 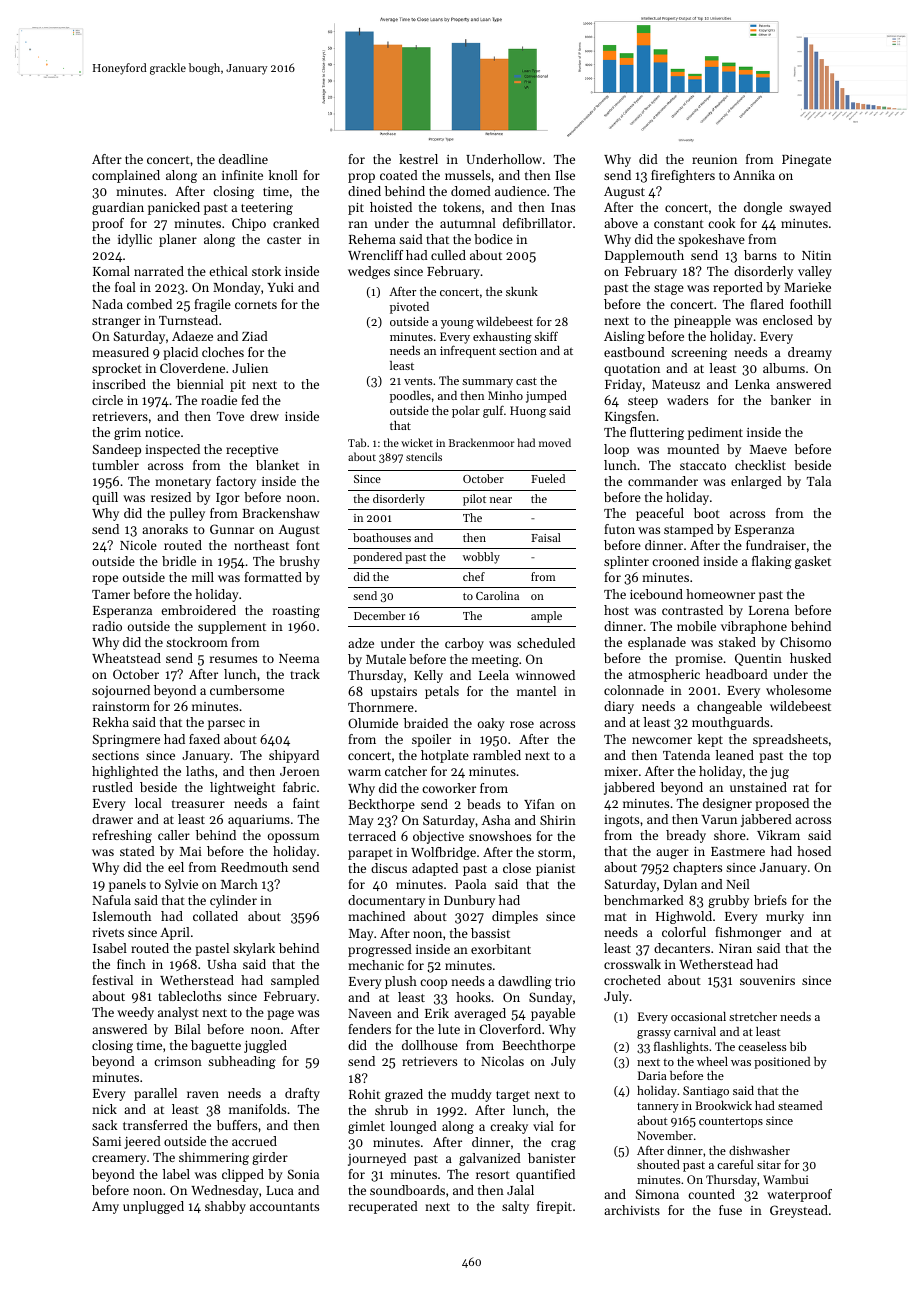 What do you see at coordinates (222, 964) in the screenshot?
I see `Usha` at bounding box center [222, 964].
